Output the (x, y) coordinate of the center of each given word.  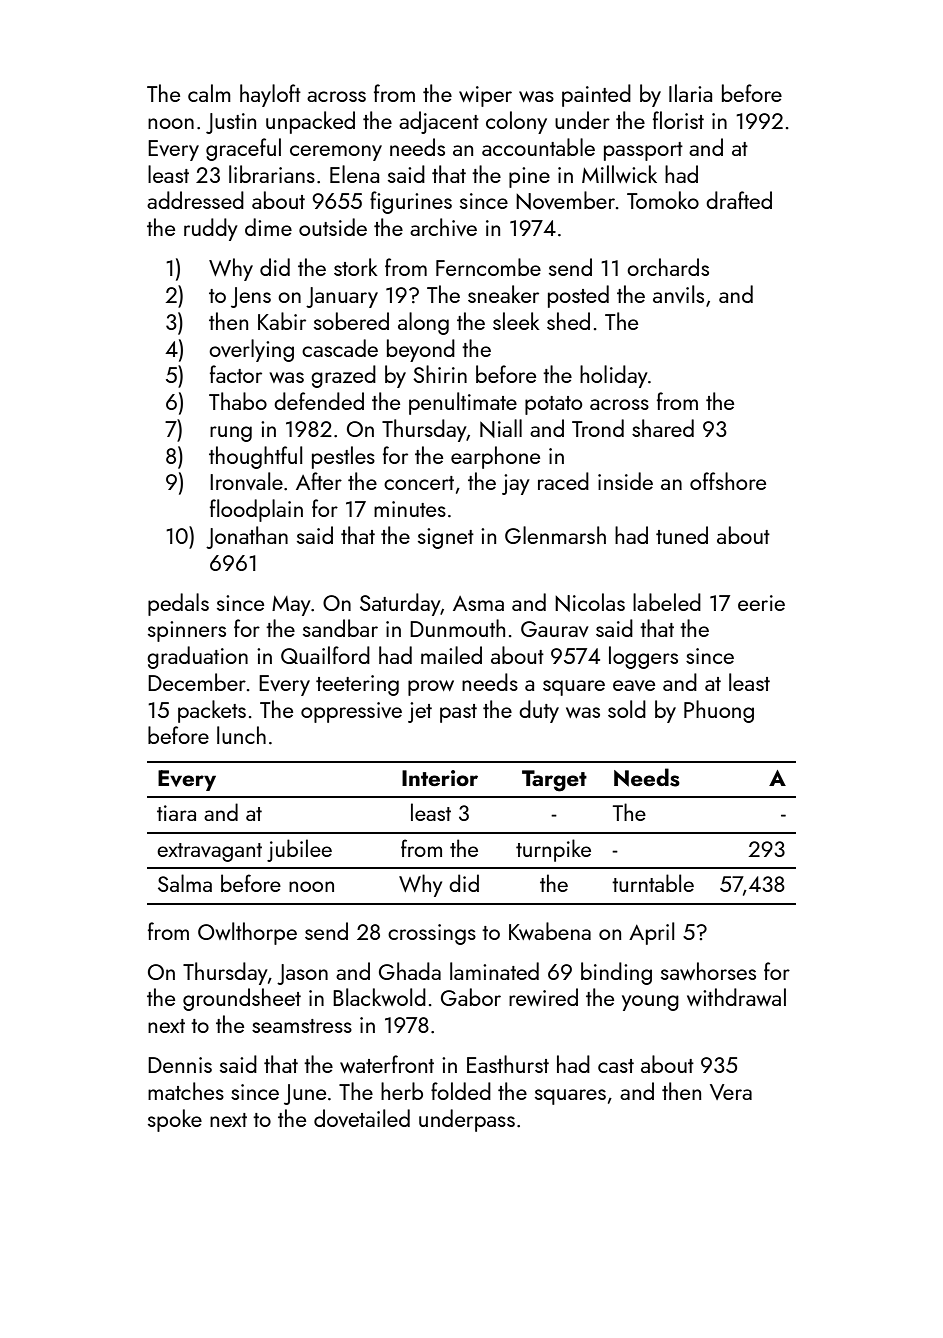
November (565, 200)
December (197, 682)
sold (627, 709)
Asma (478, 603)
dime (268, 227)
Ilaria (690, 93)
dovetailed (362, 1118)
